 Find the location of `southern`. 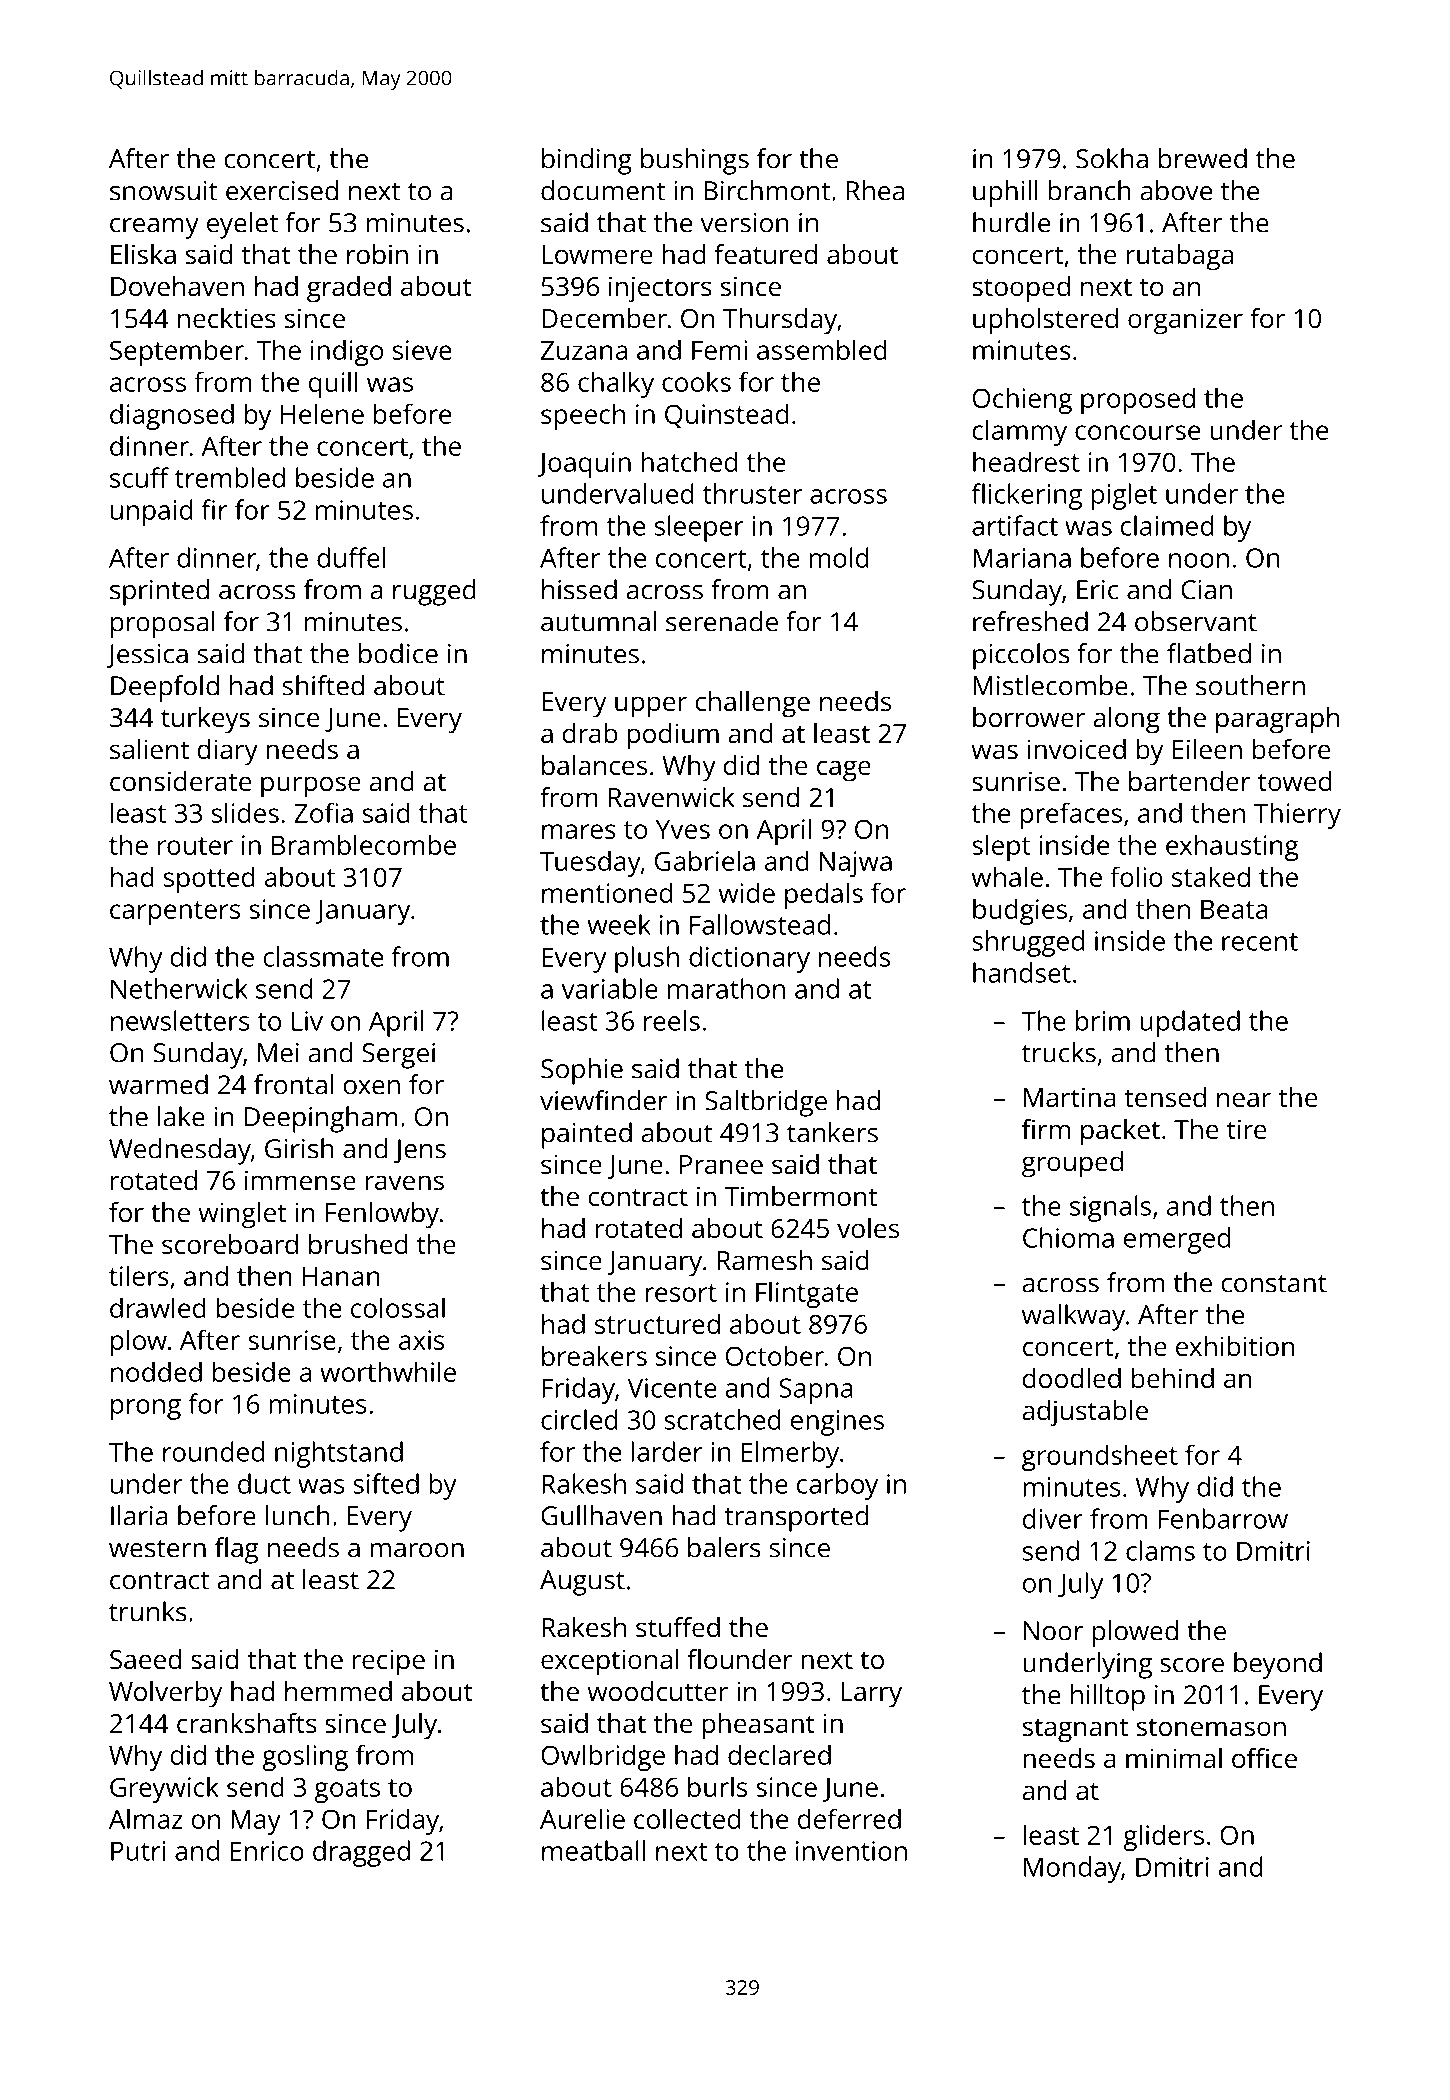

southern is located at coordinates (1250, 685).
